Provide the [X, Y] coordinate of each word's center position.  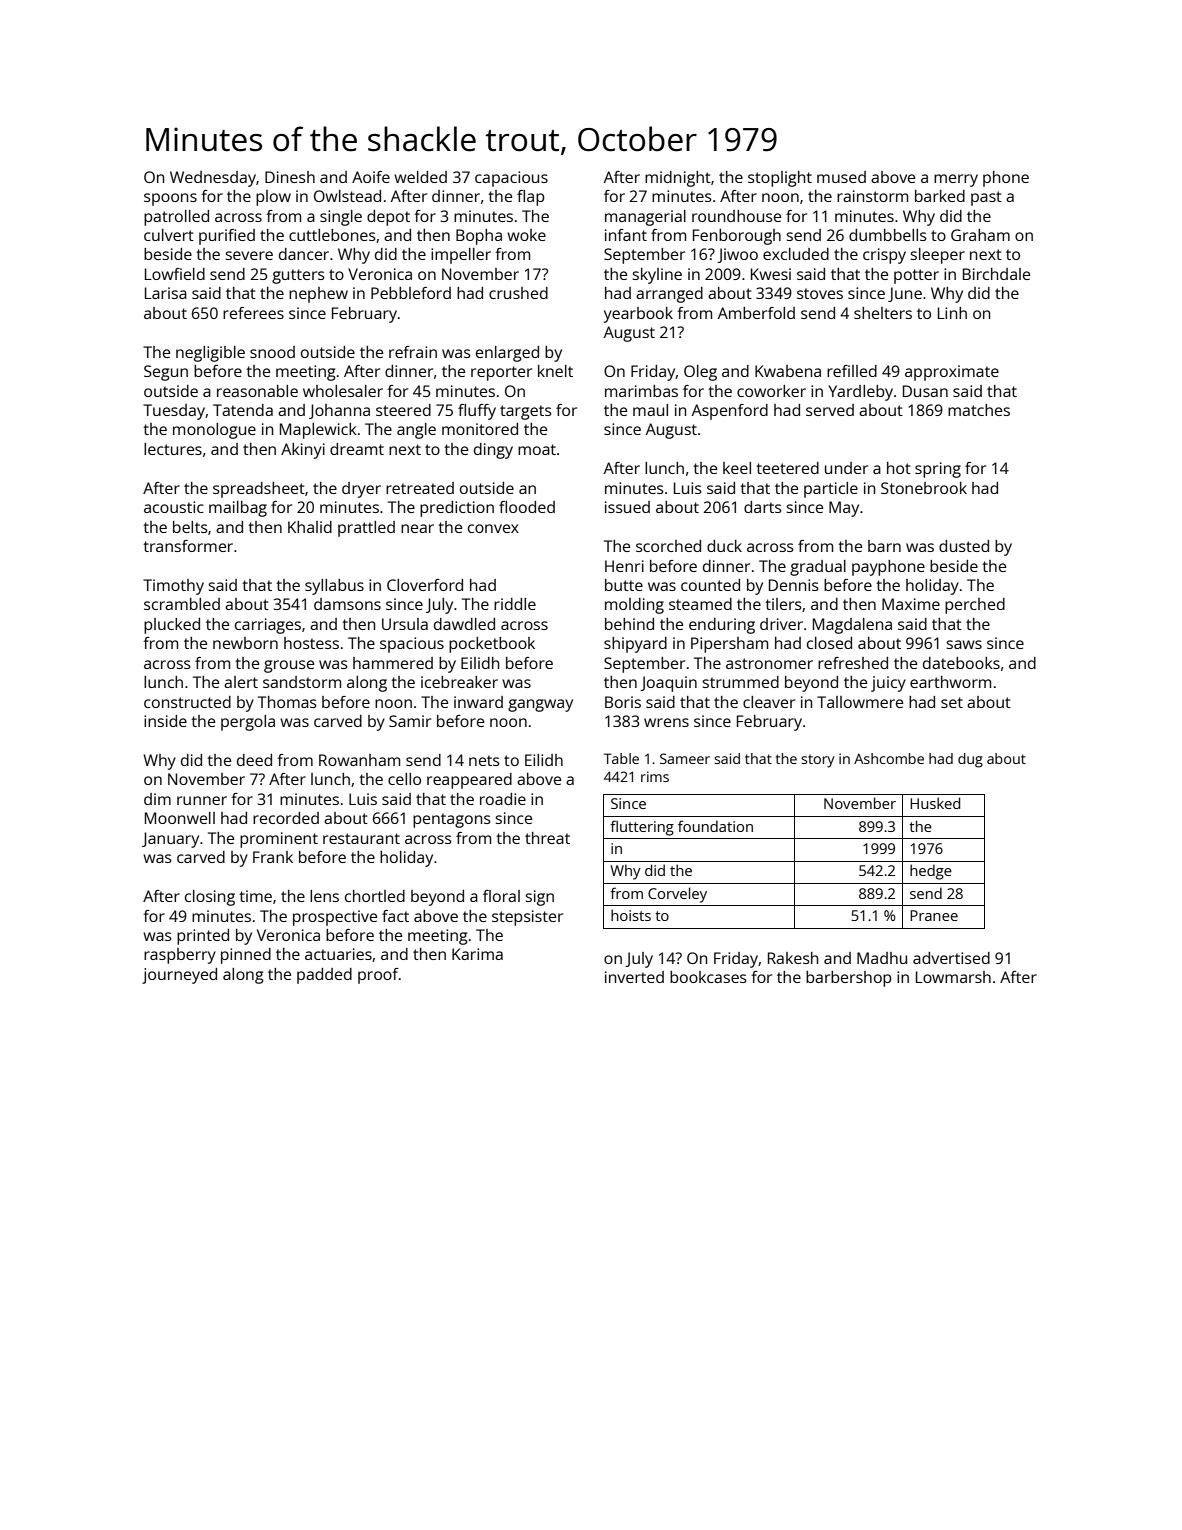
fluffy [477, 412]
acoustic [174, 507]
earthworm [950, 682]
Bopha [479, 237]
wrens [666, 722]
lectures [173, 449]
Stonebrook [924, 488]
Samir [410, 721]
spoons [170, 199]
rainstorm [872, 196]
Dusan [925, 391]
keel [737, 468]
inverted [634, 977]
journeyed [179, 976]
